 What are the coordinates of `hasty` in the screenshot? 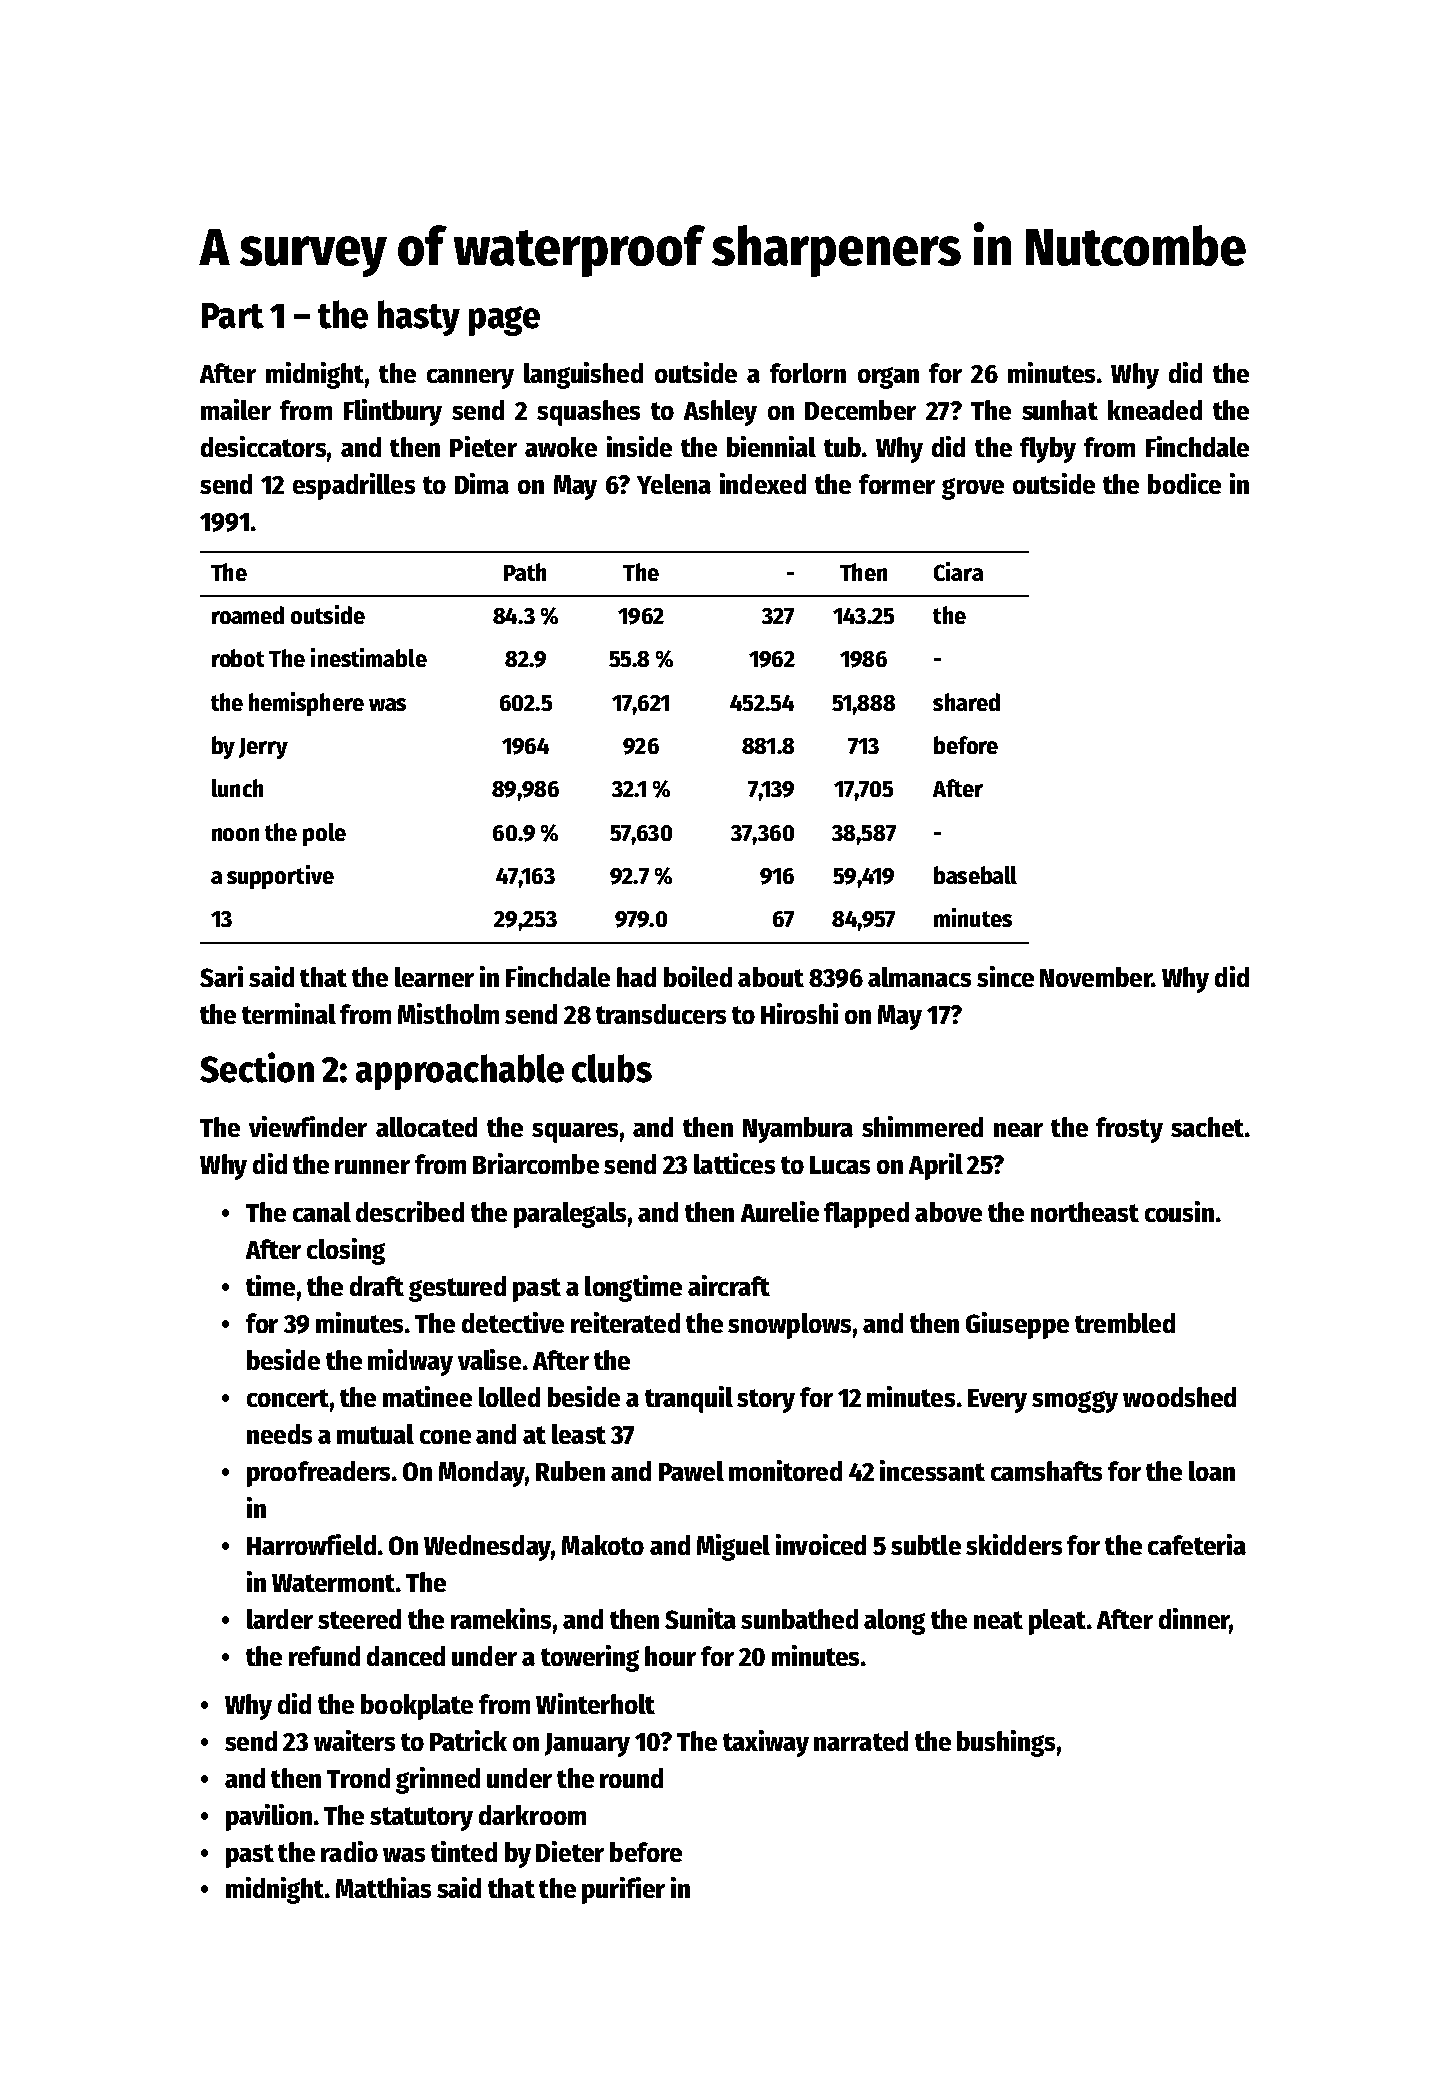 It's located at (419, 318).
